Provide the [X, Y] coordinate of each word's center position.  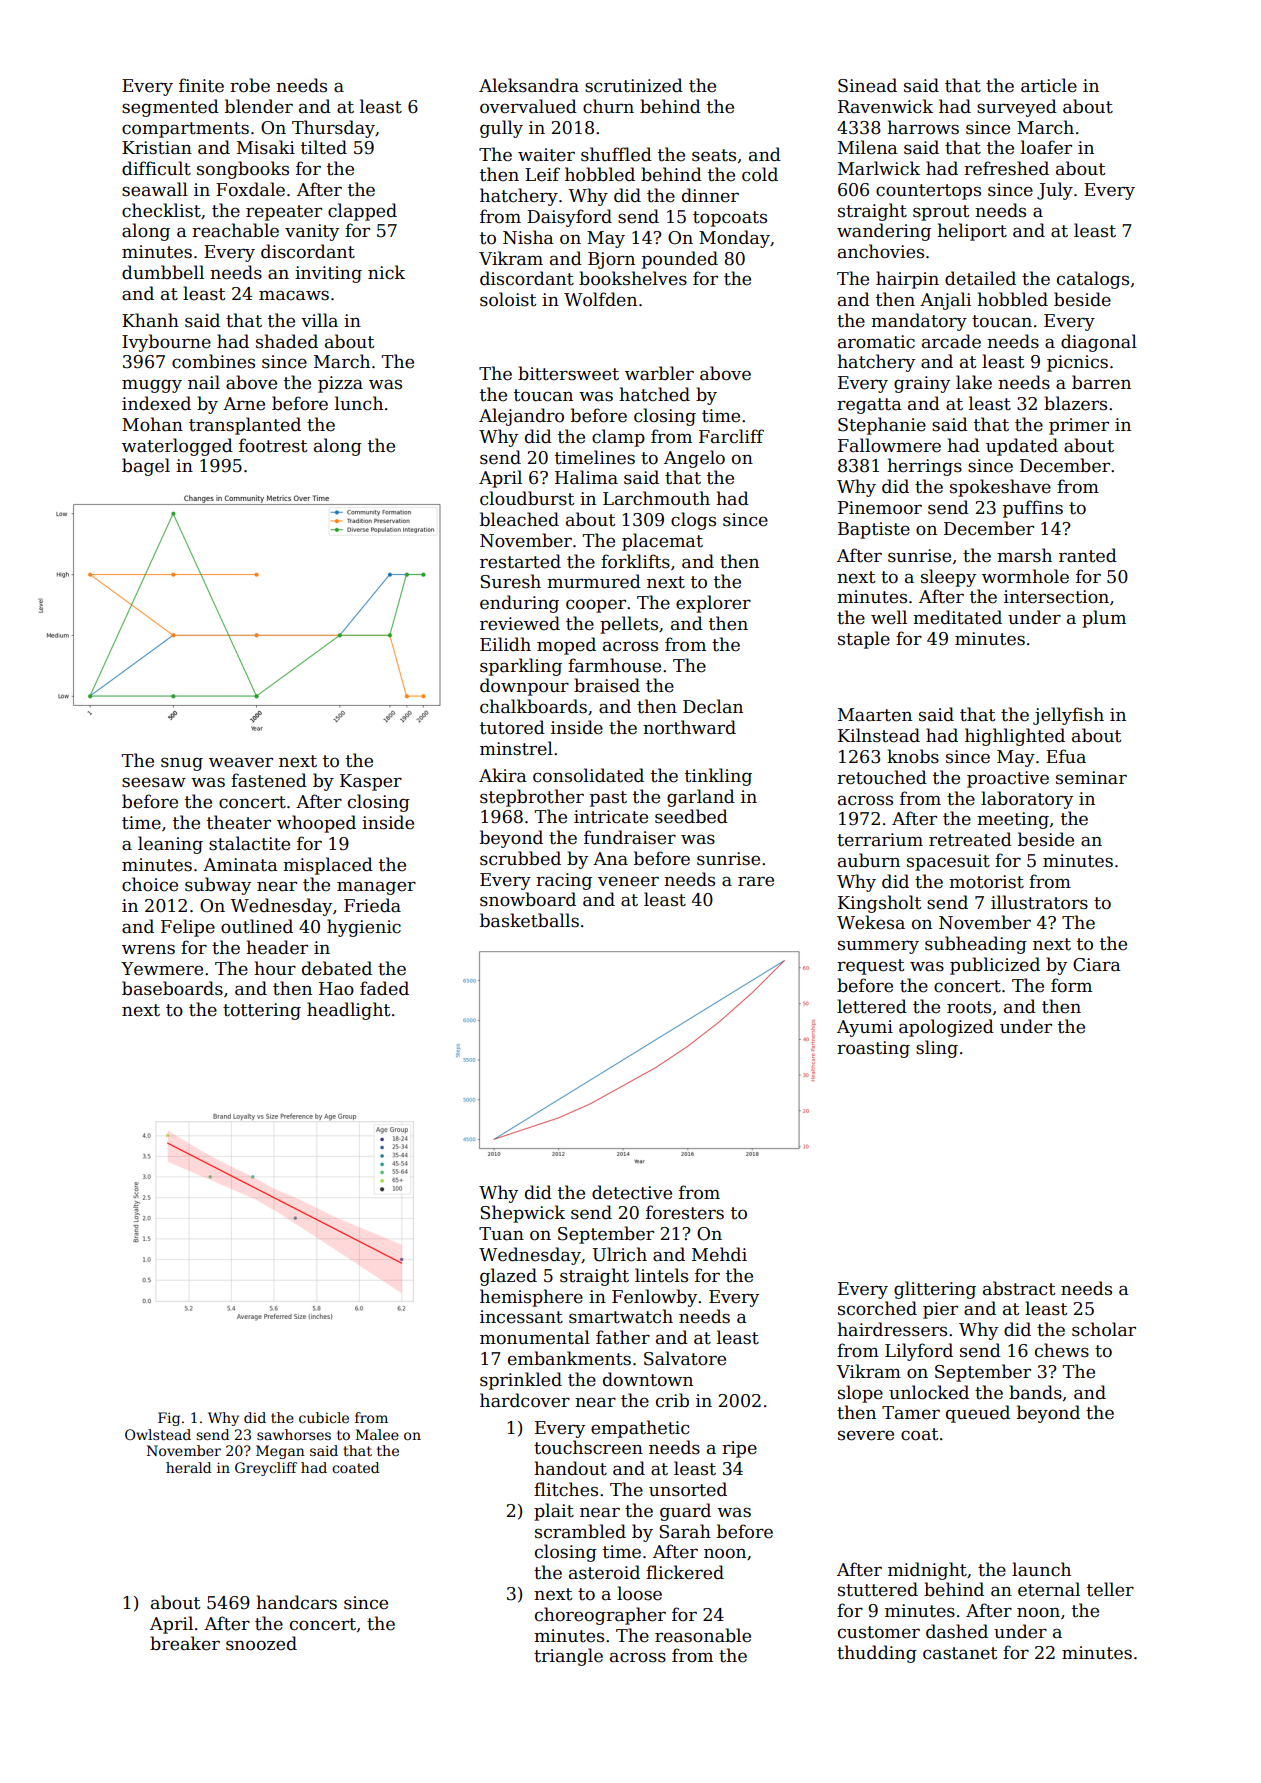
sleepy [948, 578]
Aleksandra [529, 85]
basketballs [529, 920]
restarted [520, 561]
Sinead [867, 85]
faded [384, 988]
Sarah [685, 1531]
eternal [1049, 1589]
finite [201, 85]
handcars [296, 1602]
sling [937, 1049]
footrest [273, 445]
